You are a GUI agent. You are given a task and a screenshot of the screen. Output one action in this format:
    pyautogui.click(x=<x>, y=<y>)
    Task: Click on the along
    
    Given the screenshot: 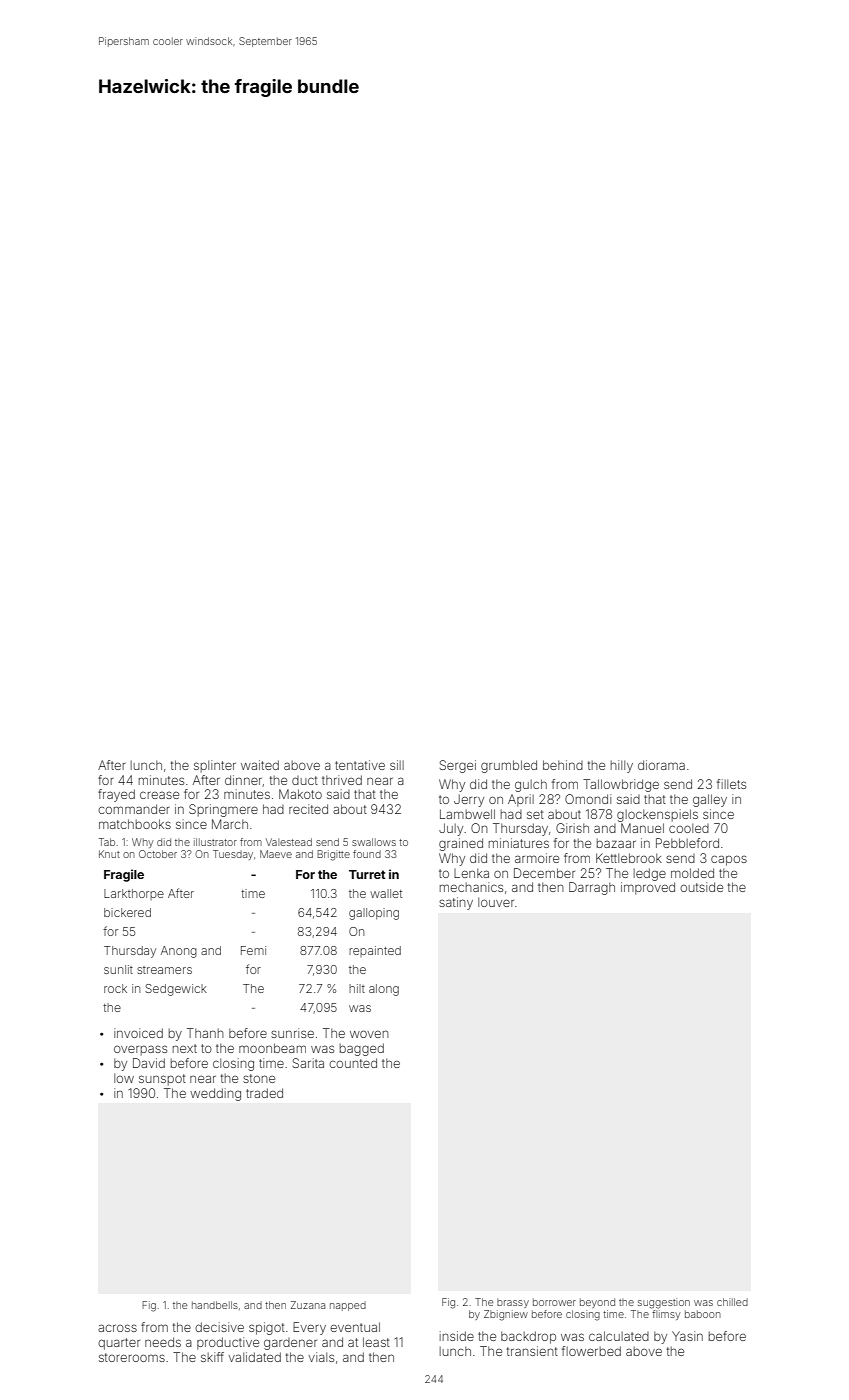 What is the action you would take?
    pyautogui.click(x=384, y=990)
